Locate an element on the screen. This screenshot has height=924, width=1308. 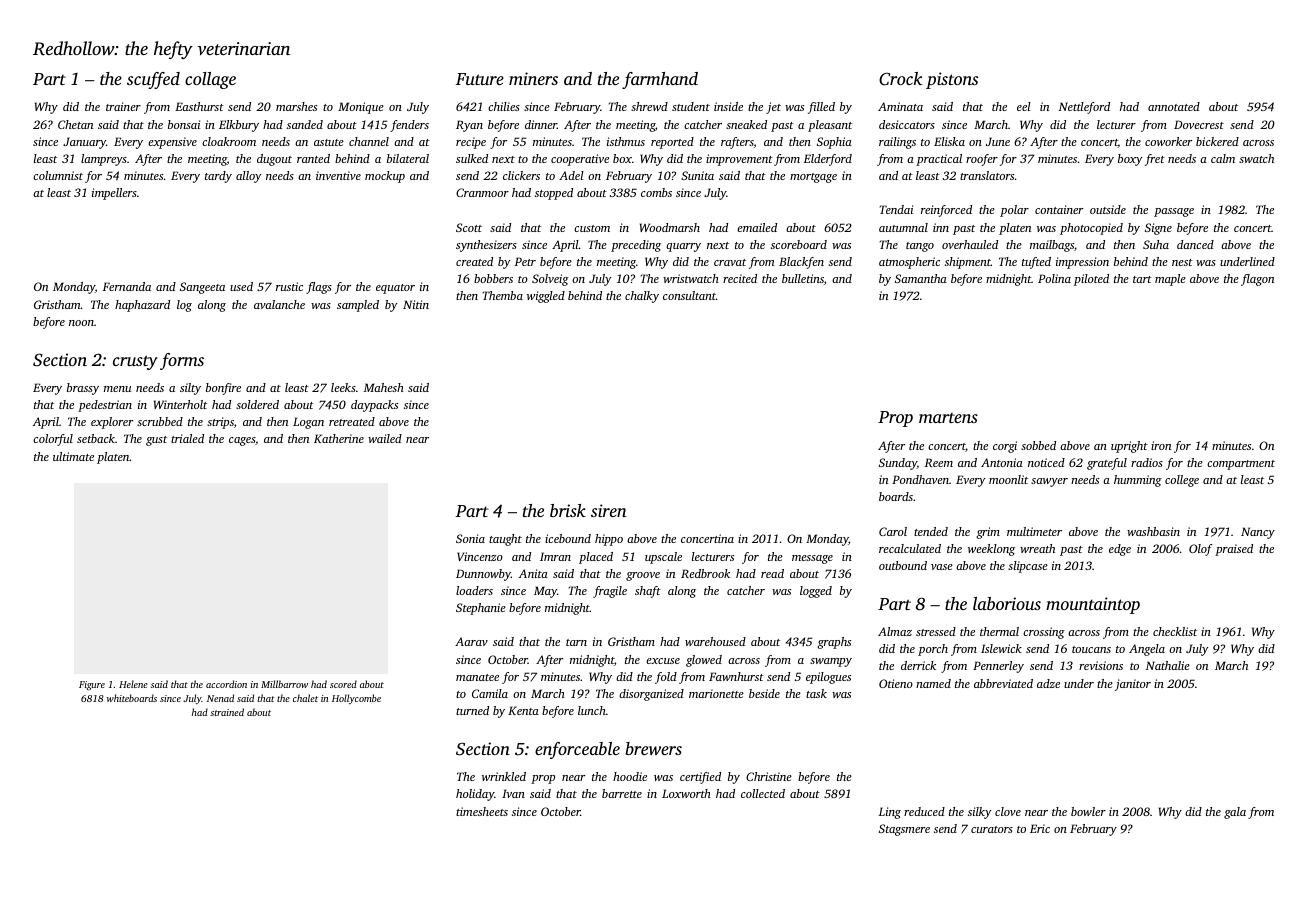
timesheets is located at coordinates (482, 811).
